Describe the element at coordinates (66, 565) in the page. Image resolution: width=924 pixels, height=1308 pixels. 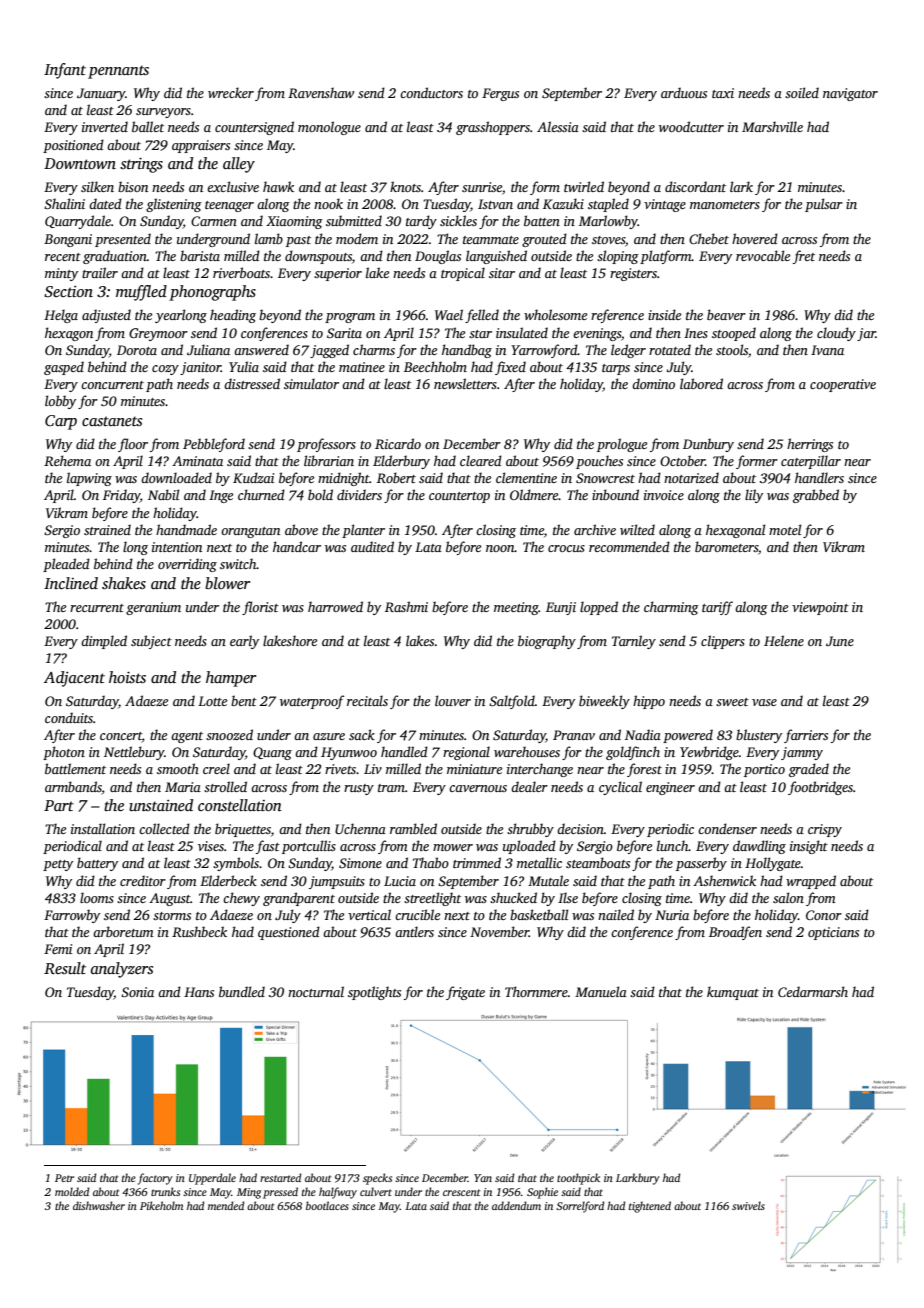
I see `pleaded` at that location.
